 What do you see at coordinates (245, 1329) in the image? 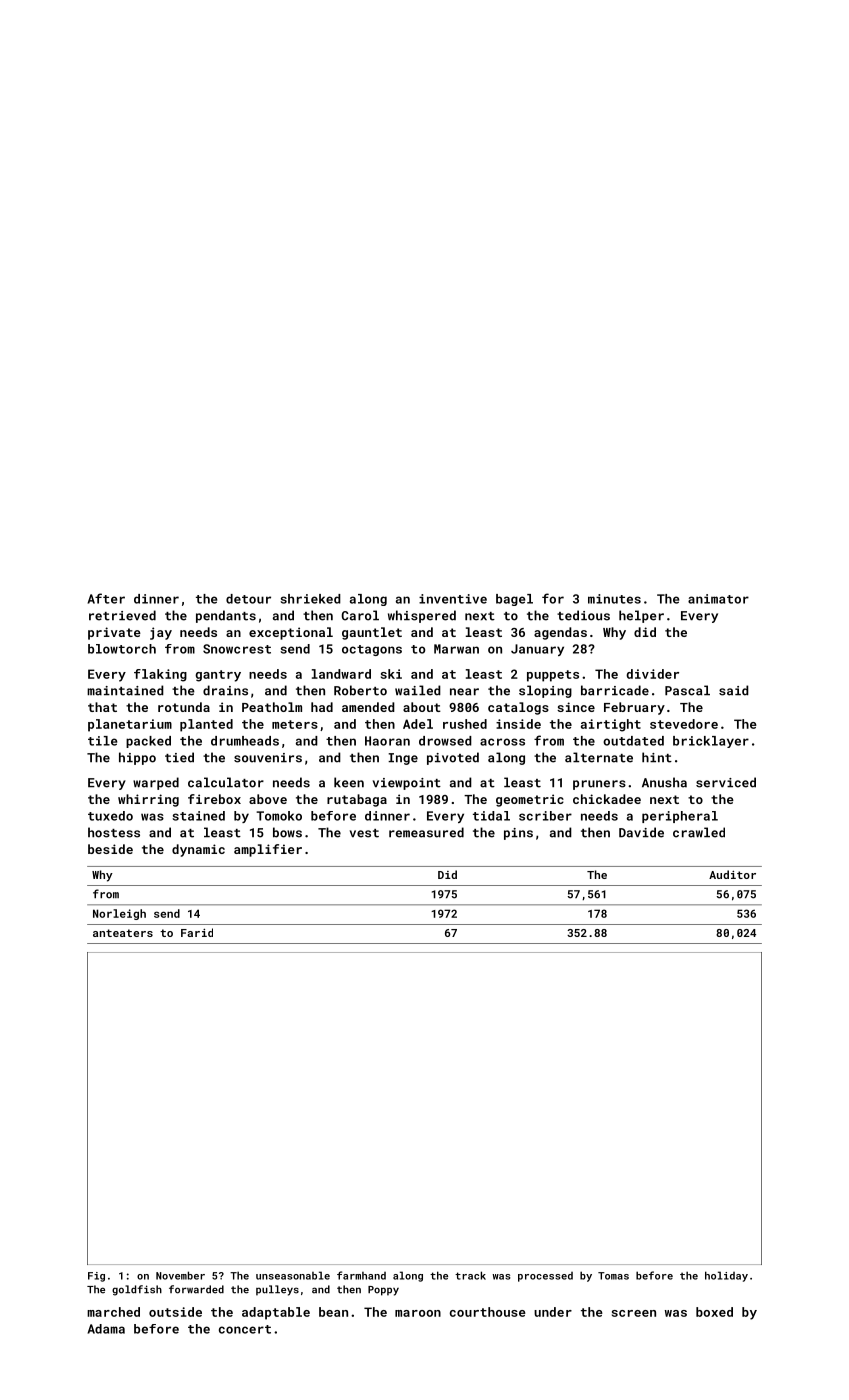
I see `concert` at bounding box center [245, 1329].
